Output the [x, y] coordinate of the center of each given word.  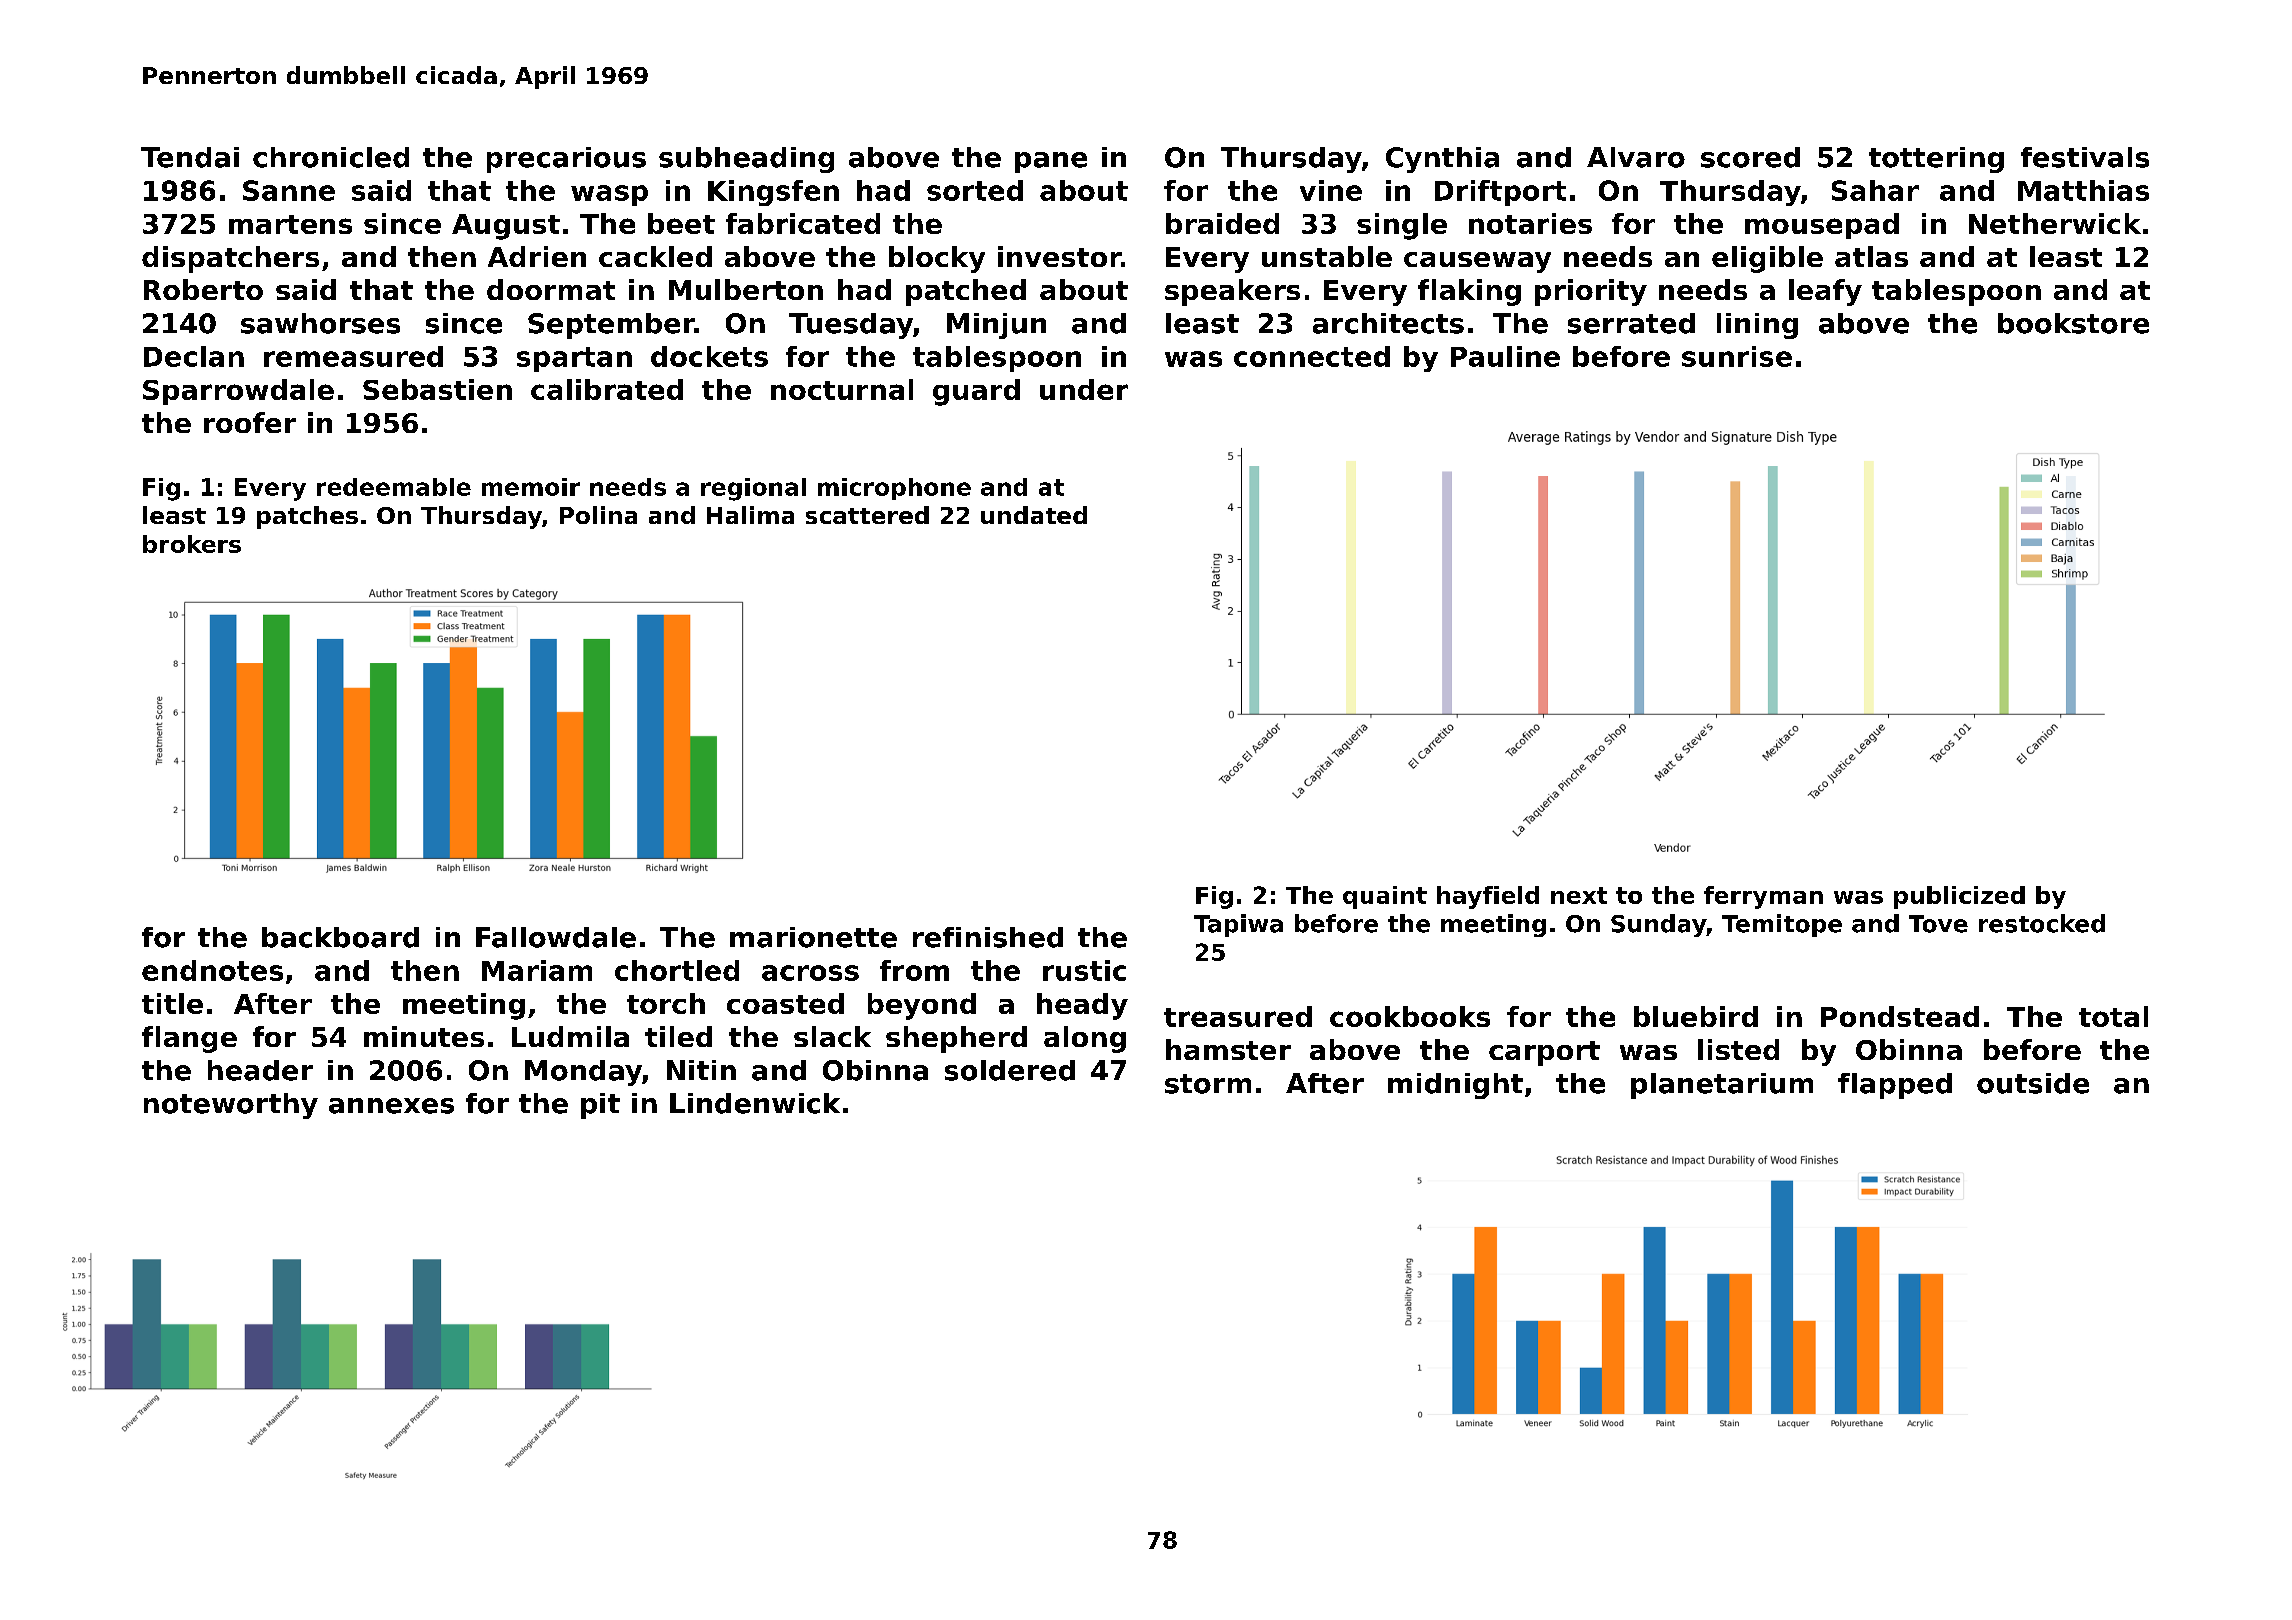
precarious [566, 160]
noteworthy [231, 1106]
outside [2033, 1083]
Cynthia [1442, 160]
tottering [1936, 160]
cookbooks [1410, 1016]
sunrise [1737, 356]
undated [1034, 515]
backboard [340, 937]
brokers [192, 544]
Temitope [1782, 925]
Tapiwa [1238, 925]
